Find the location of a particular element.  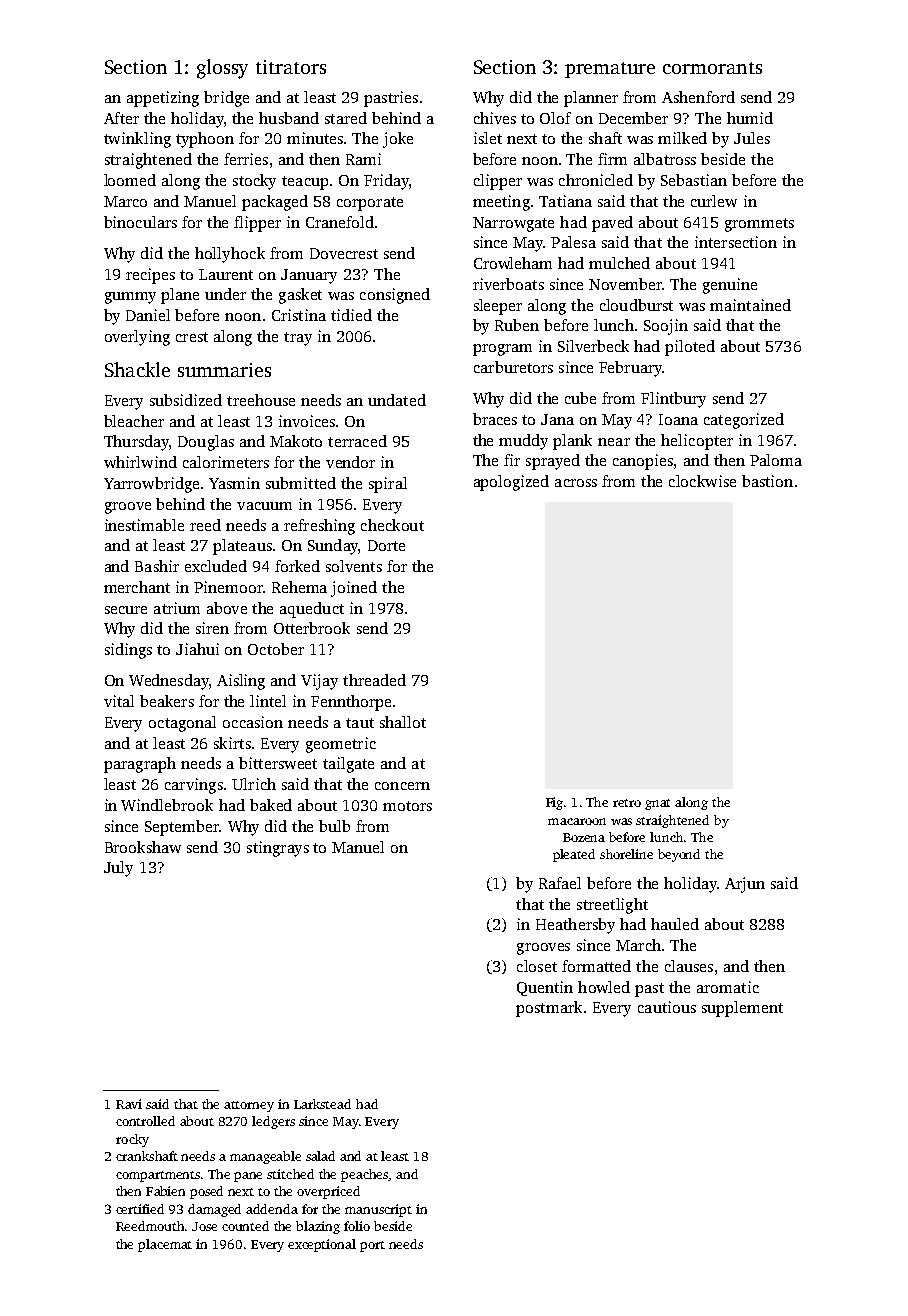

pane is located at coordinates (248, 1177).
